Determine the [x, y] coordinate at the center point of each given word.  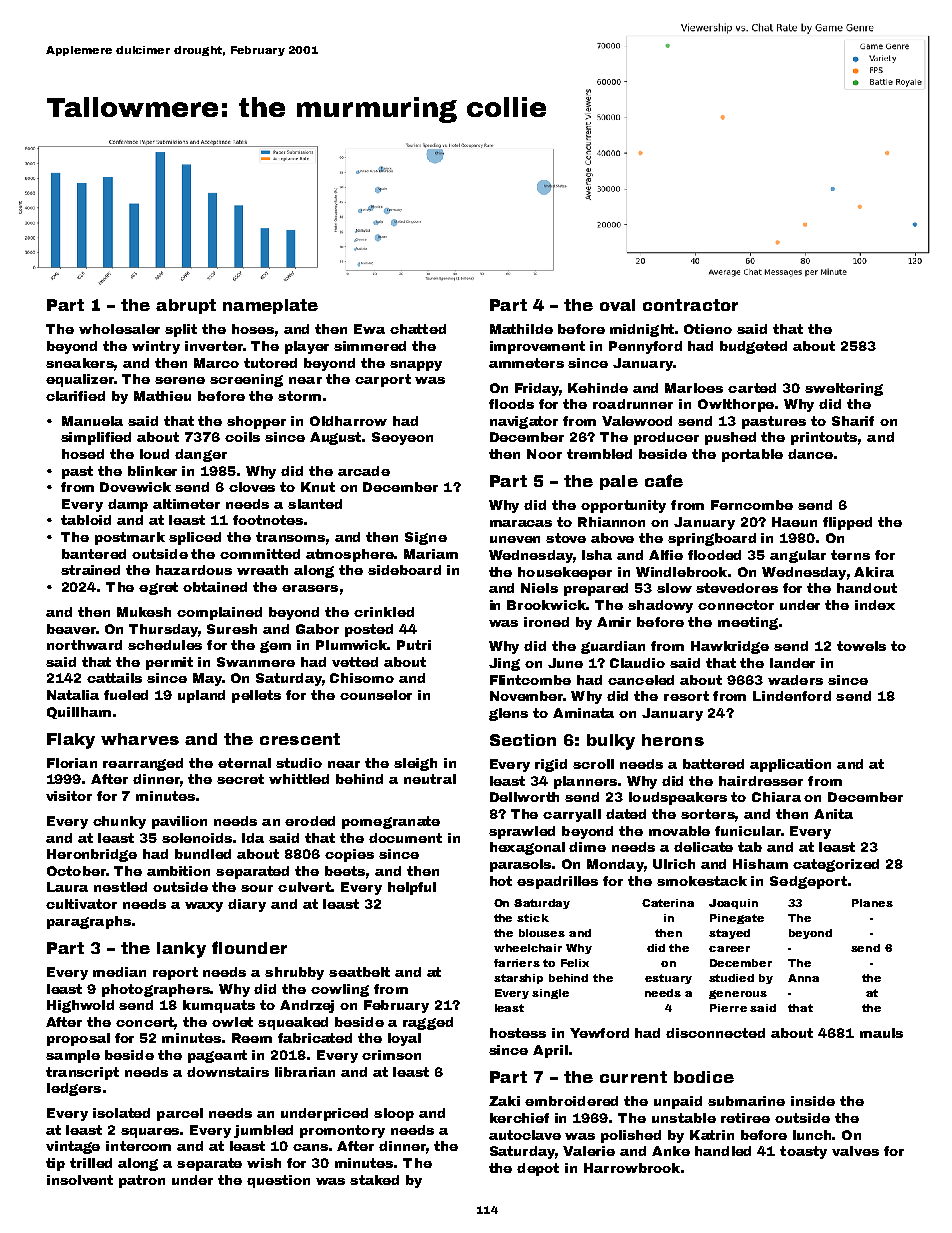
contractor [690, 305]
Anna [803, 978]
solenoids [197, 838]
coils [242, 437]
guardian [613, 647]
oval [617, 305]
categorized [836, 865]
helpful [412, 888]
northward [84, 645]
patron [142, 1181]
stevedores [737, 588]
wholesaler [119, 329]
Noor [544, 454]
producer [666, 438]
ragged [428, 1023]
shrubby [294, 973]
